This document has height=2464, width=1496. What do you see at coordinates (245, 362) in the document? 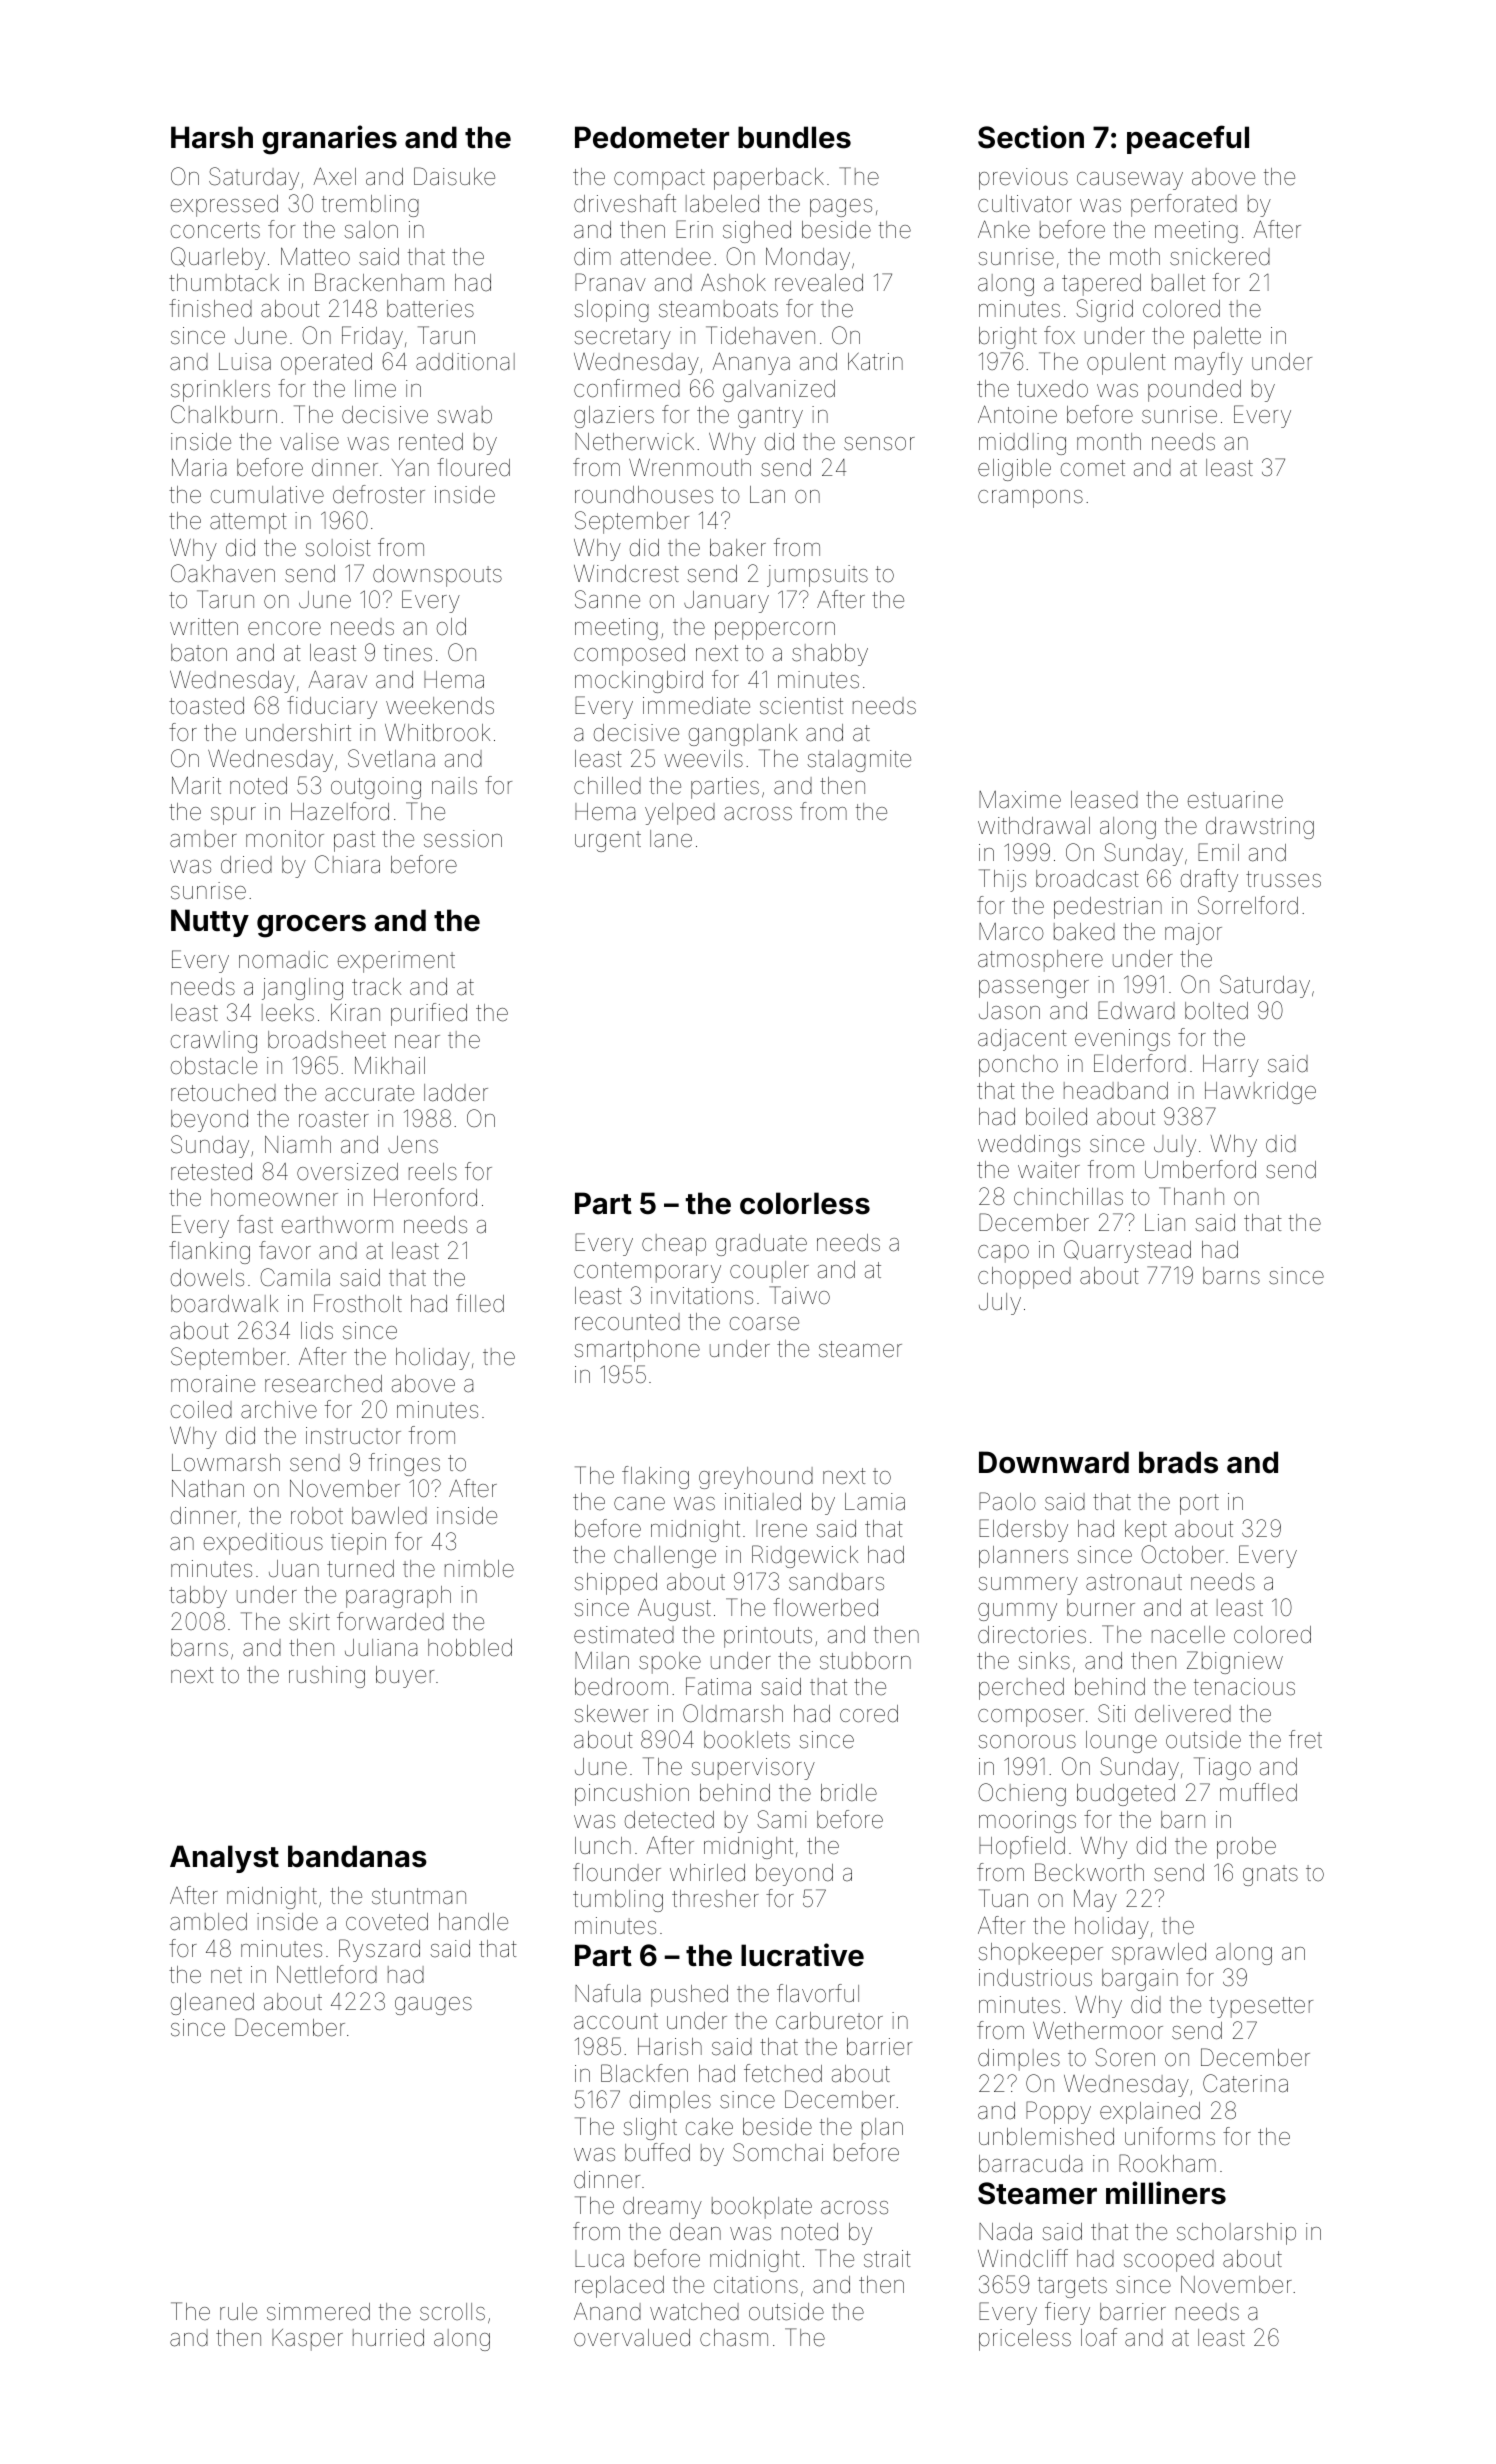
I see `Luisa` at bounding box center [245, 362].
